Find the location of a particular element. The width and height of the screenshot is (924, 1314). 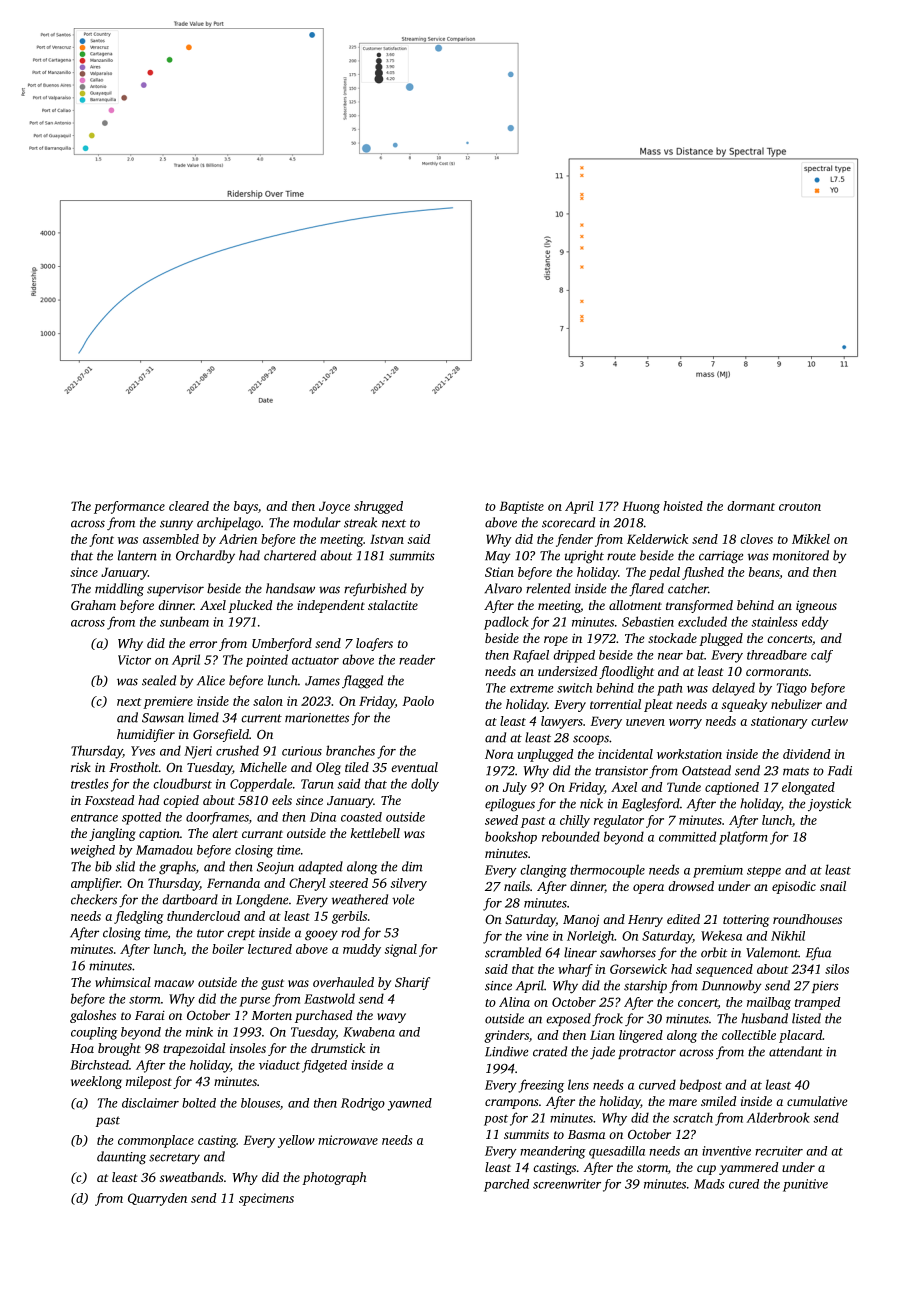

Manoj is located at coordinates (581, 920).
